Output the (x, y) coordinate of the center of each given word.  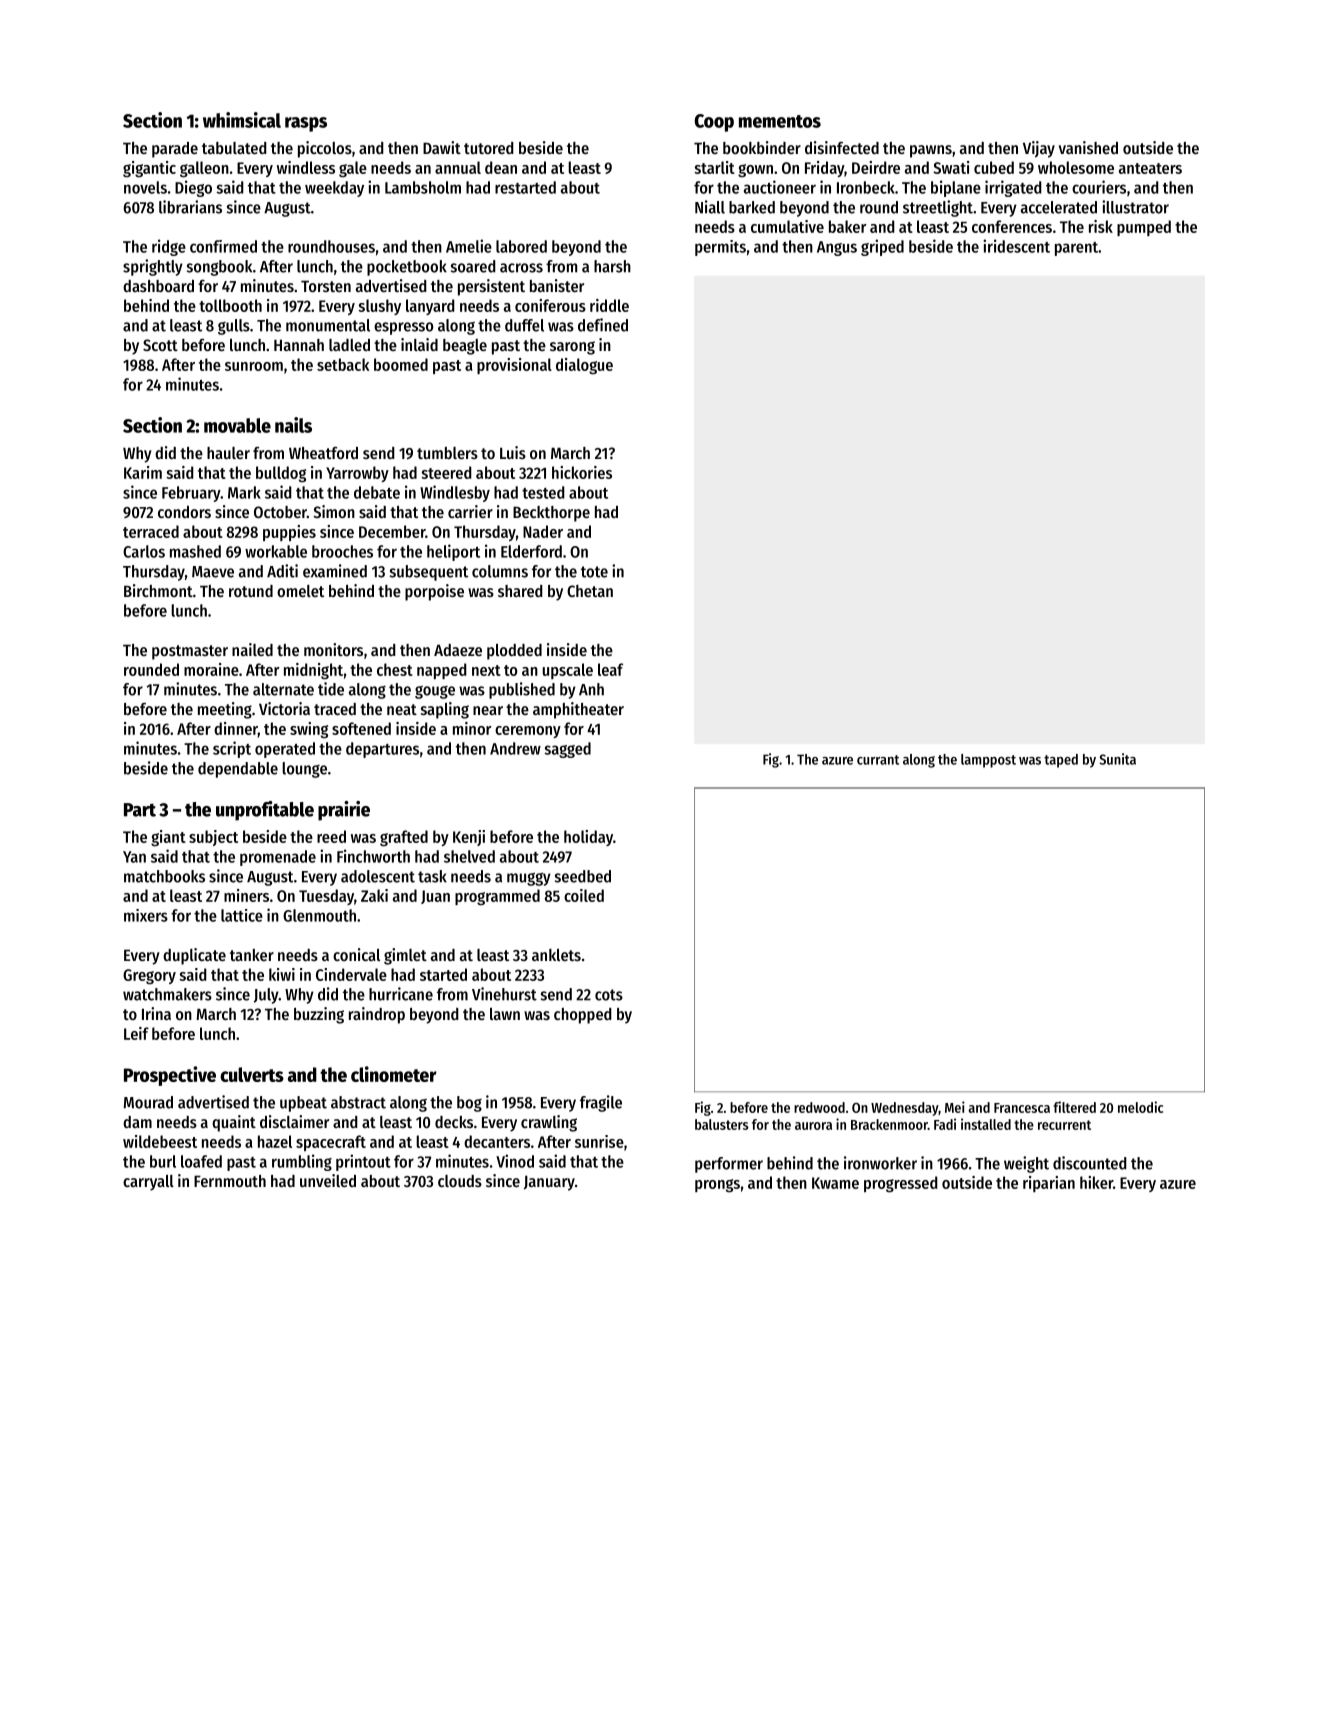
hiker (1096, 1182)
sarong (572, 348)
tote (594, 572)
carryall (148, 1183)
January (549, 1183)
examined (335, 571)
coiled (584, 895)
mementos (780, 121)
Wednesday (904, 1109)
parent (1076, 249)
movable (237, 425)
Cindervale (351, 974)
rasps (306, 124)
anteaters (1150, 168)
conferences (1012, 226)
